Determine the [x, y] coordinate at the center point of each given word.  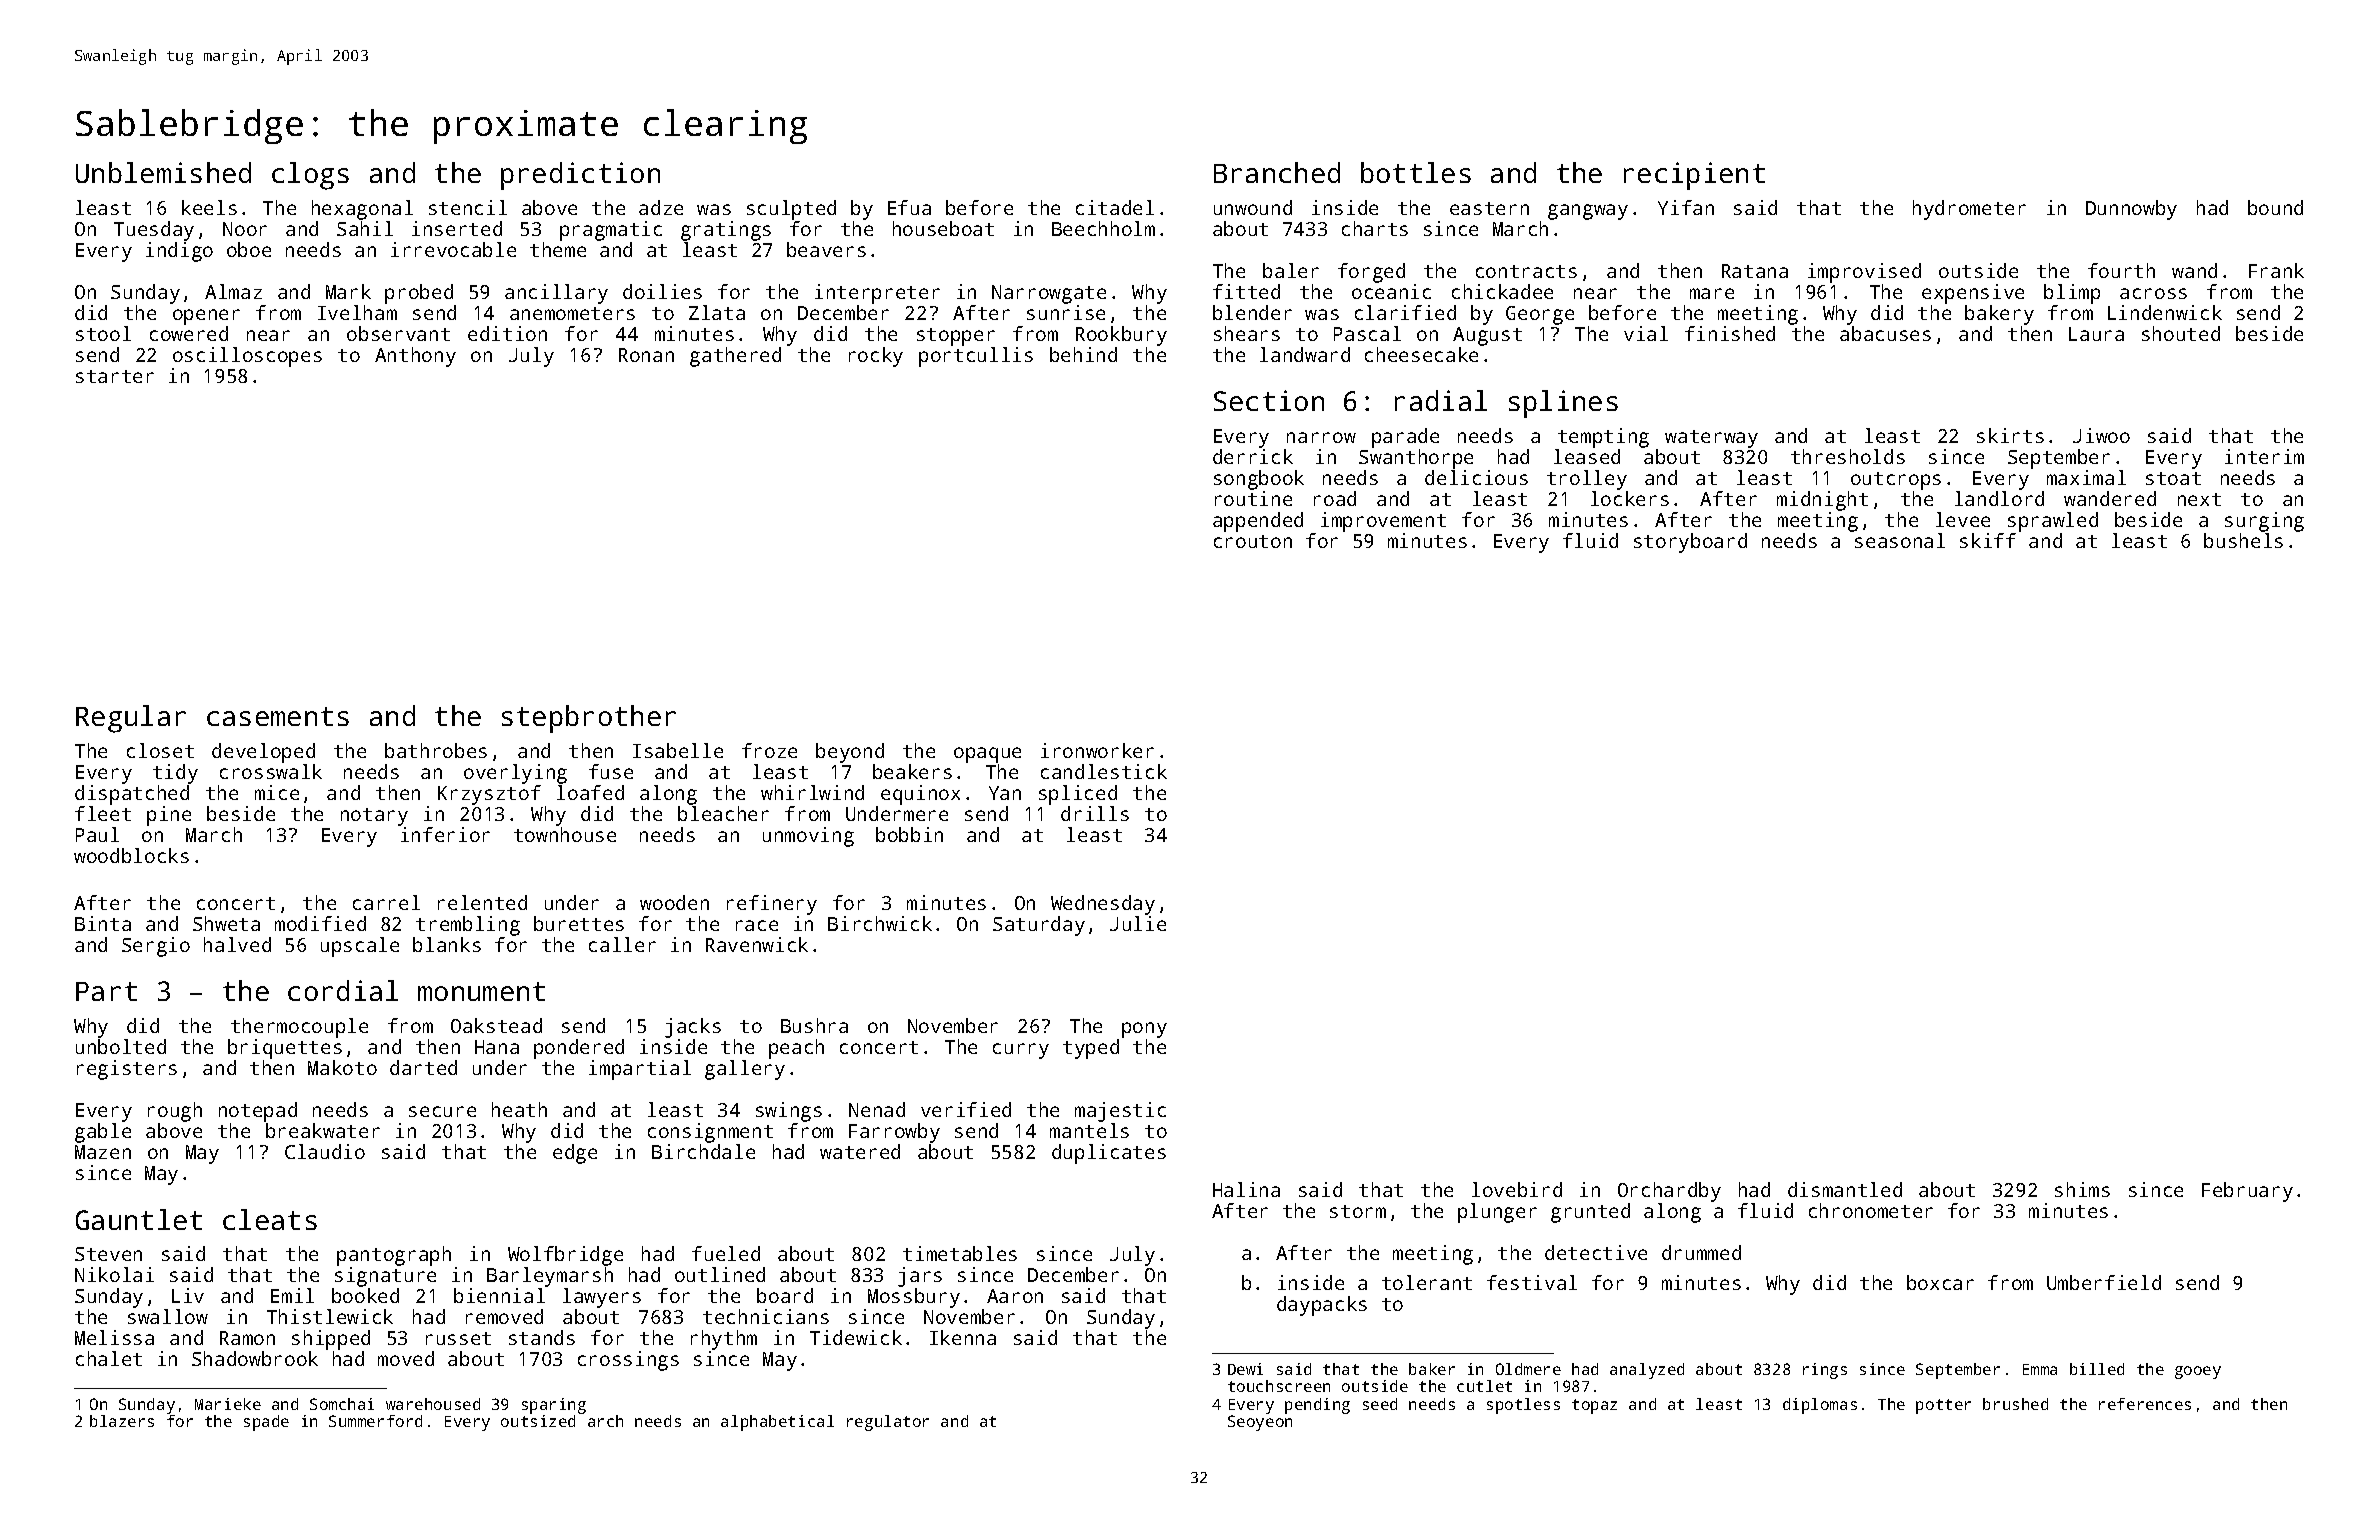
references [2145, 1404]
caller [622, 944]
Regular [131, 719]
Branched [1277, 172]
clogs [310, 176]
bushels [2243, 540]
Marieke [228, 1404]
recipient [1694, 176]
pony [1144, 1030]
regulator [888, 1423]
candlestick [1104, 771]
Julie [1138, 923]
